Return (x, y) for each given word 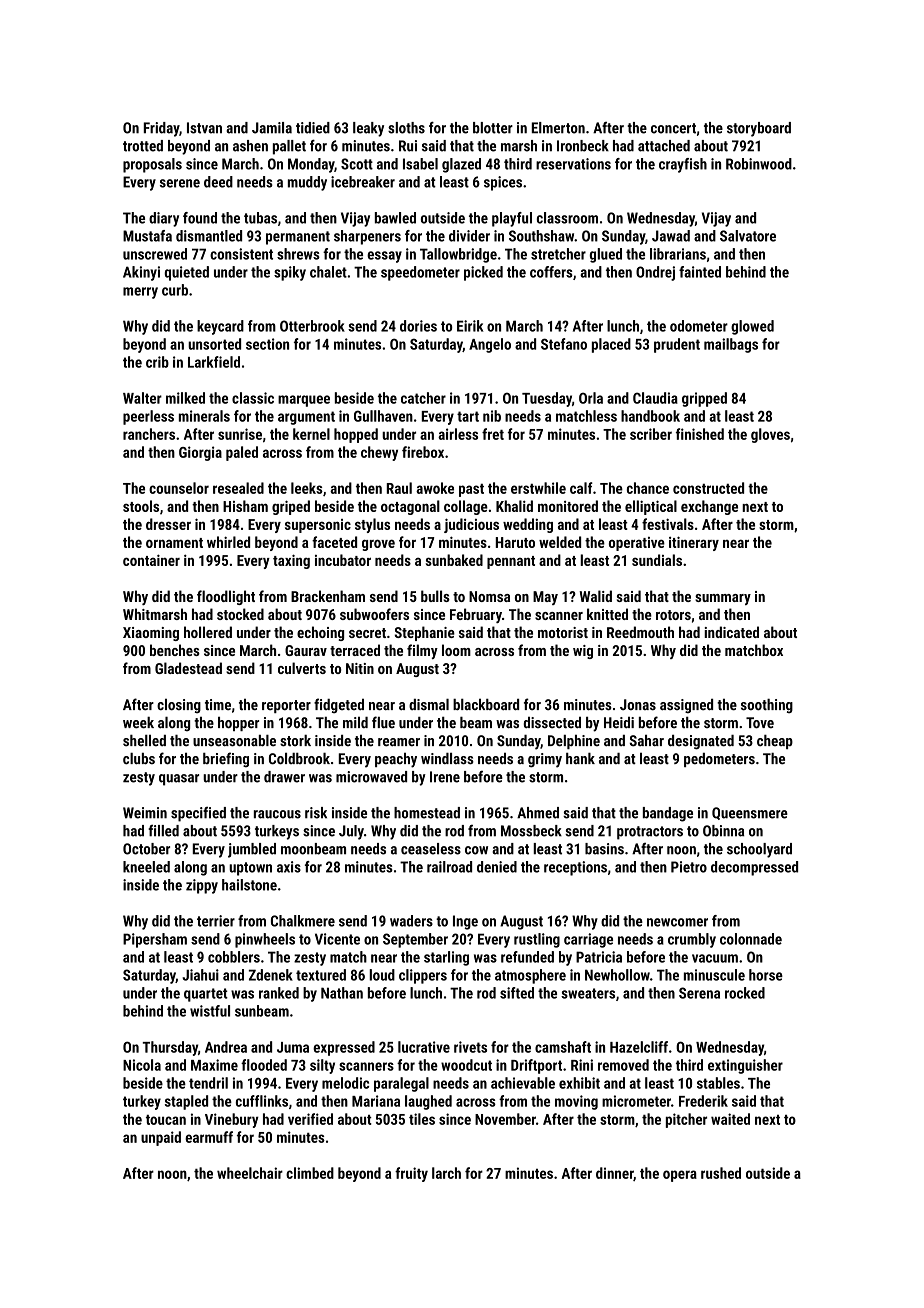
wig (583, 652)
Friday (161, 129)
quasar (179, 780)
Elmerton (558, 128)
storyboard (759, 129)
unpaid (161, 1138)
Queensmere (750, 813)
